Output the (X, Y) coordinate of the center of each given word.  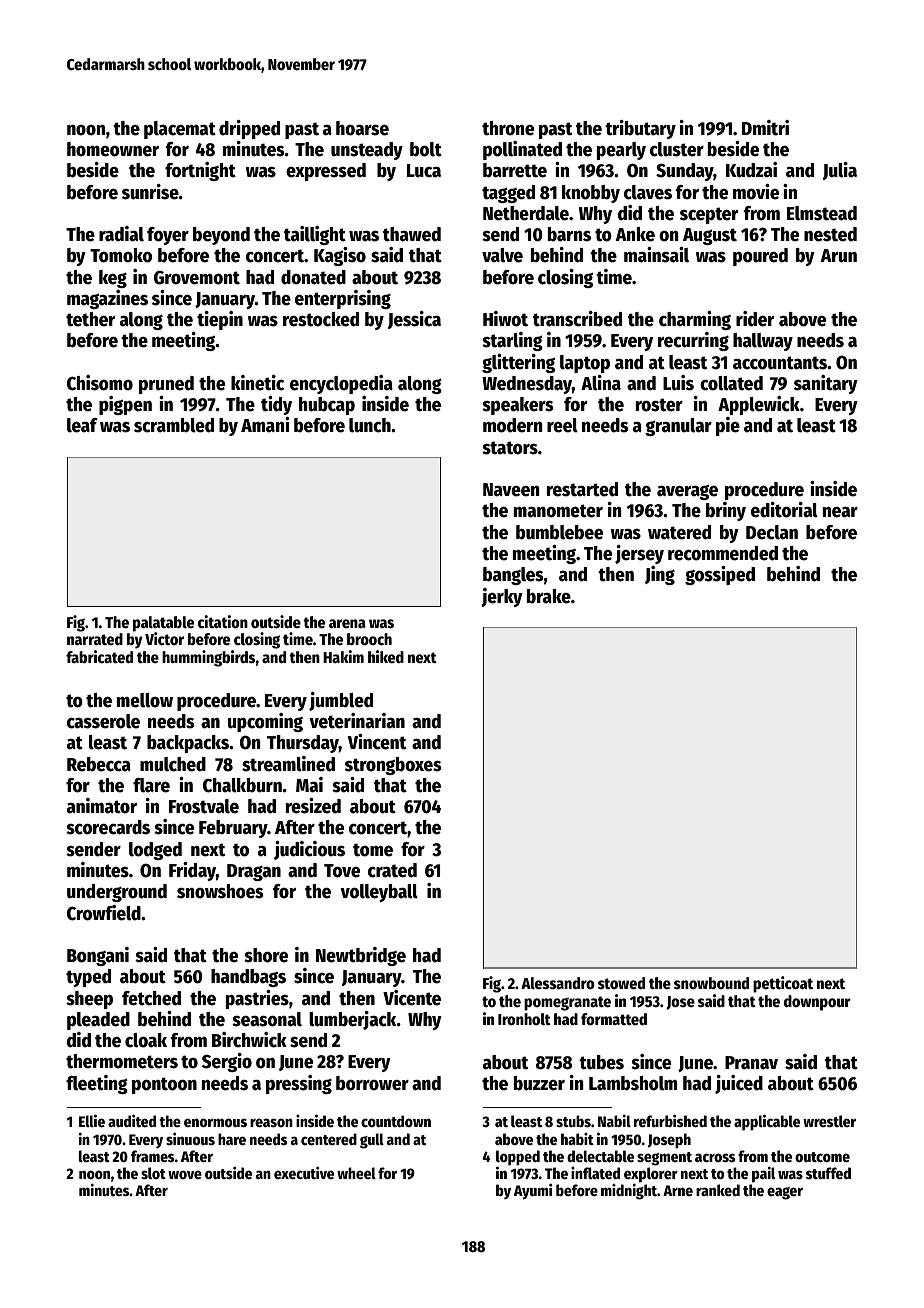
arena (347, 624)
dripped (249, 129)
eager (785, 1193)
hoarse (362, 128)
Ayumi (533, 1191)
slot (153, 1173)
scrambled (174, 425)
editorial (784, 510)
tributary (640, 129)
